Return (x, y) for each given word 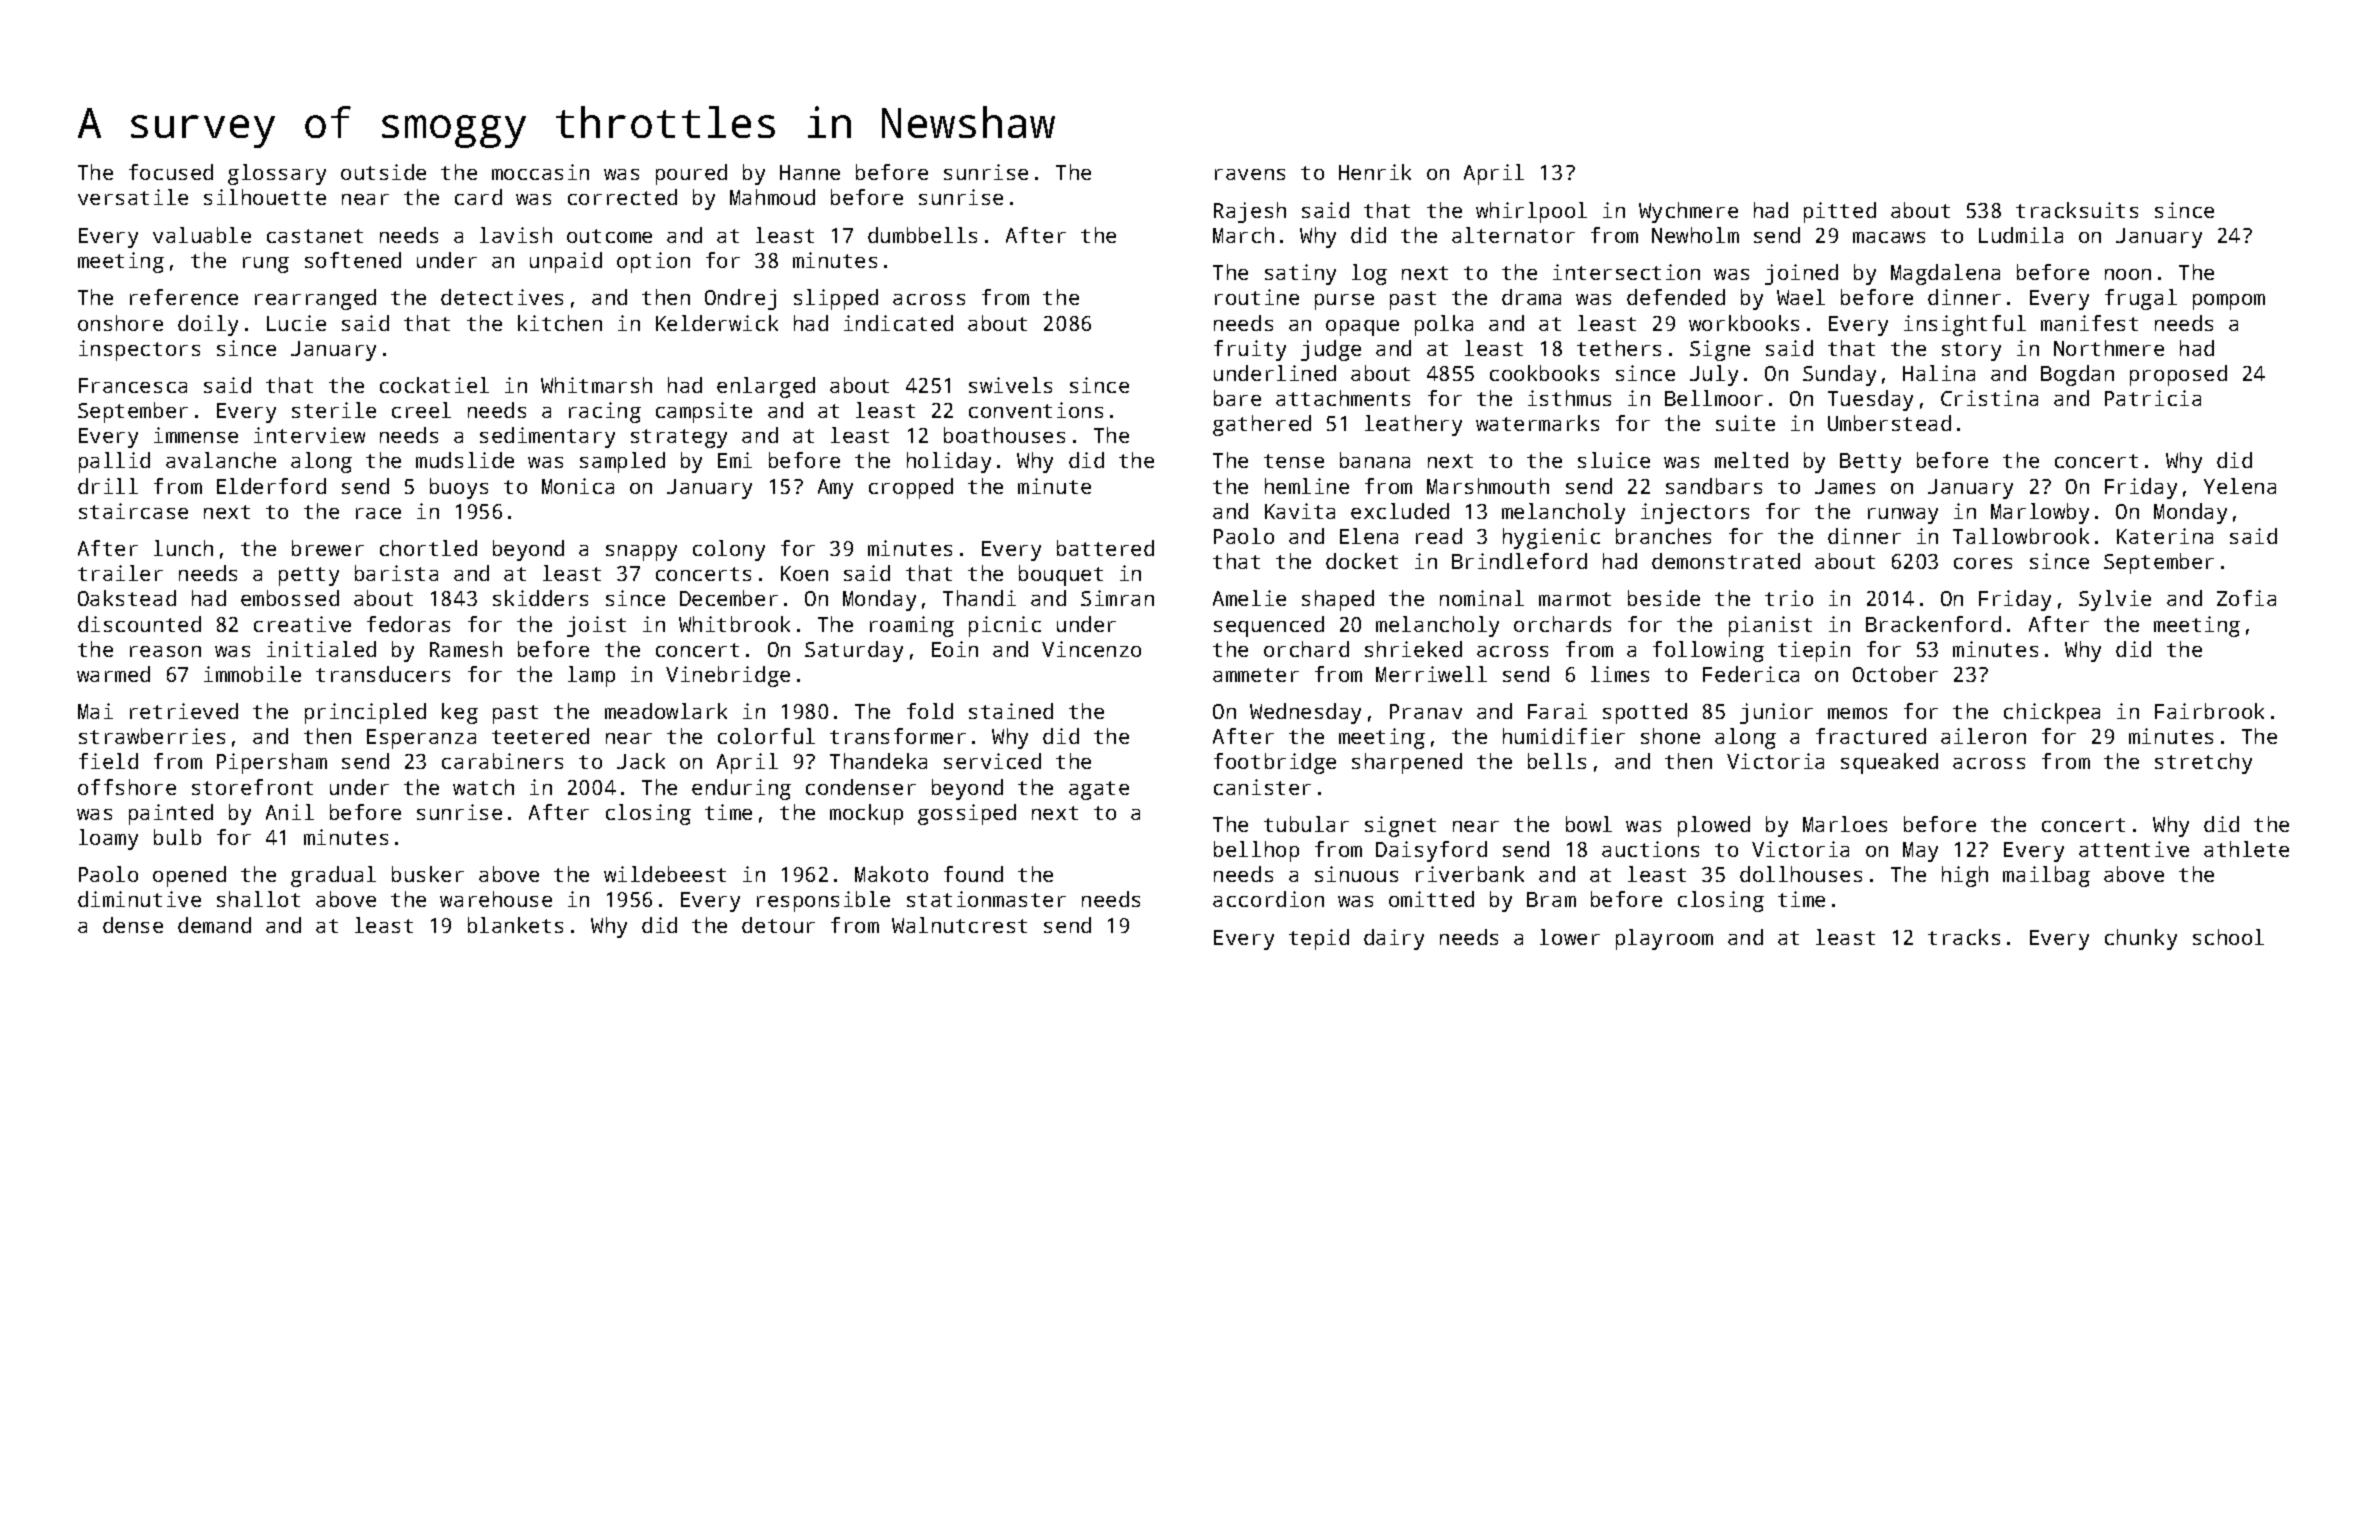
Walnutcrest (959, 925)
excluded (1400, 511)
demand (214, 925)
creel (421, 410)
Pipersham (272, 763)
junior (1776, 713)
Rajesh (1250, 212)
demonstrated (1726, 561)
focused (171, 172)
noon (2128, 274)
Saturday (854, 651)
